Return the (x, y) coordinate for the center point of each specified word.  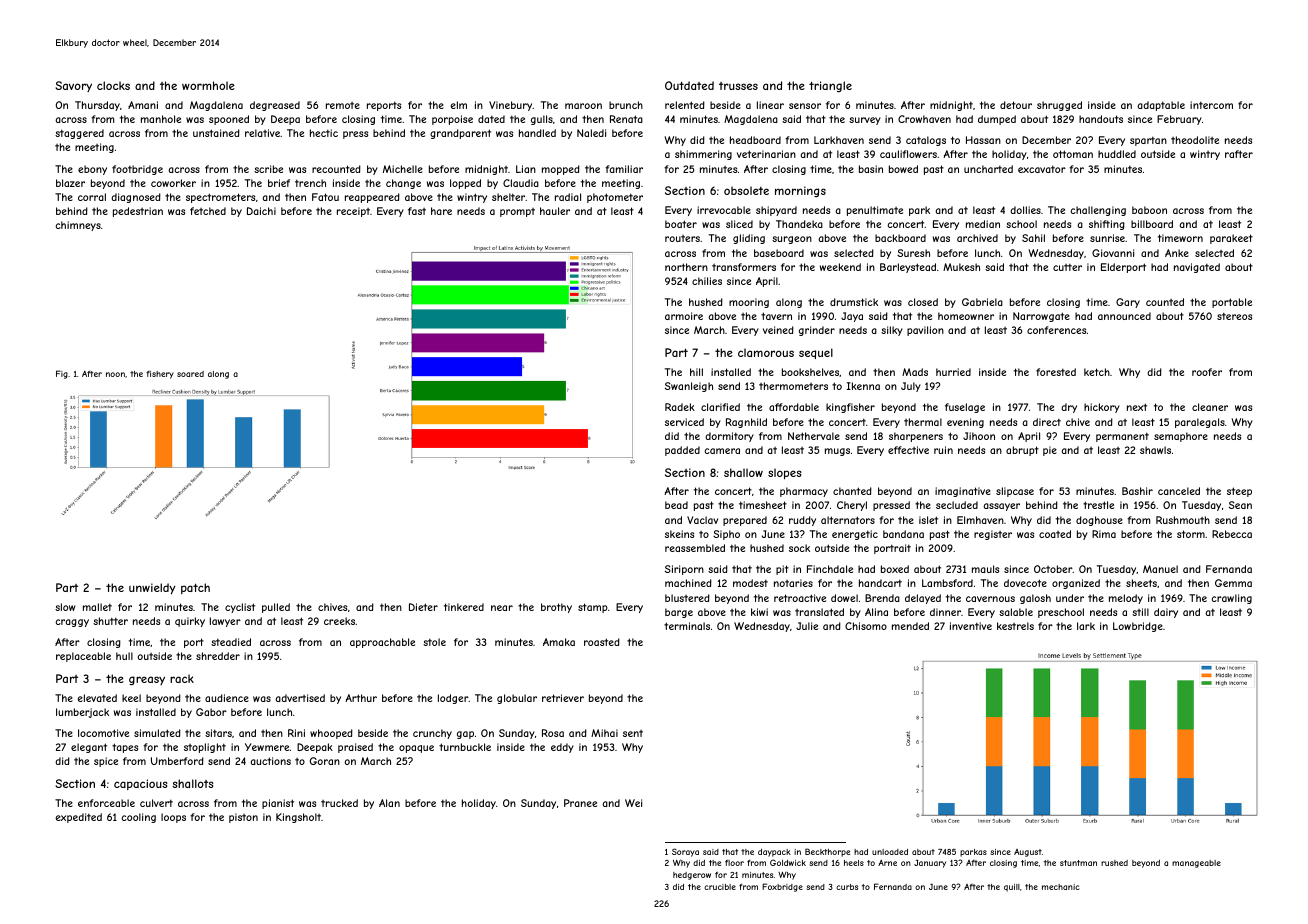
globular (517, 699)
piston (243, 818)
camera (722, 451)
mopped (561, 170)
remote (343, 105)
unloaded (890, 852)
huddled (1117, 154)
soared (190, 374)
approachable (382, 643)
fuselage (965, 408)
